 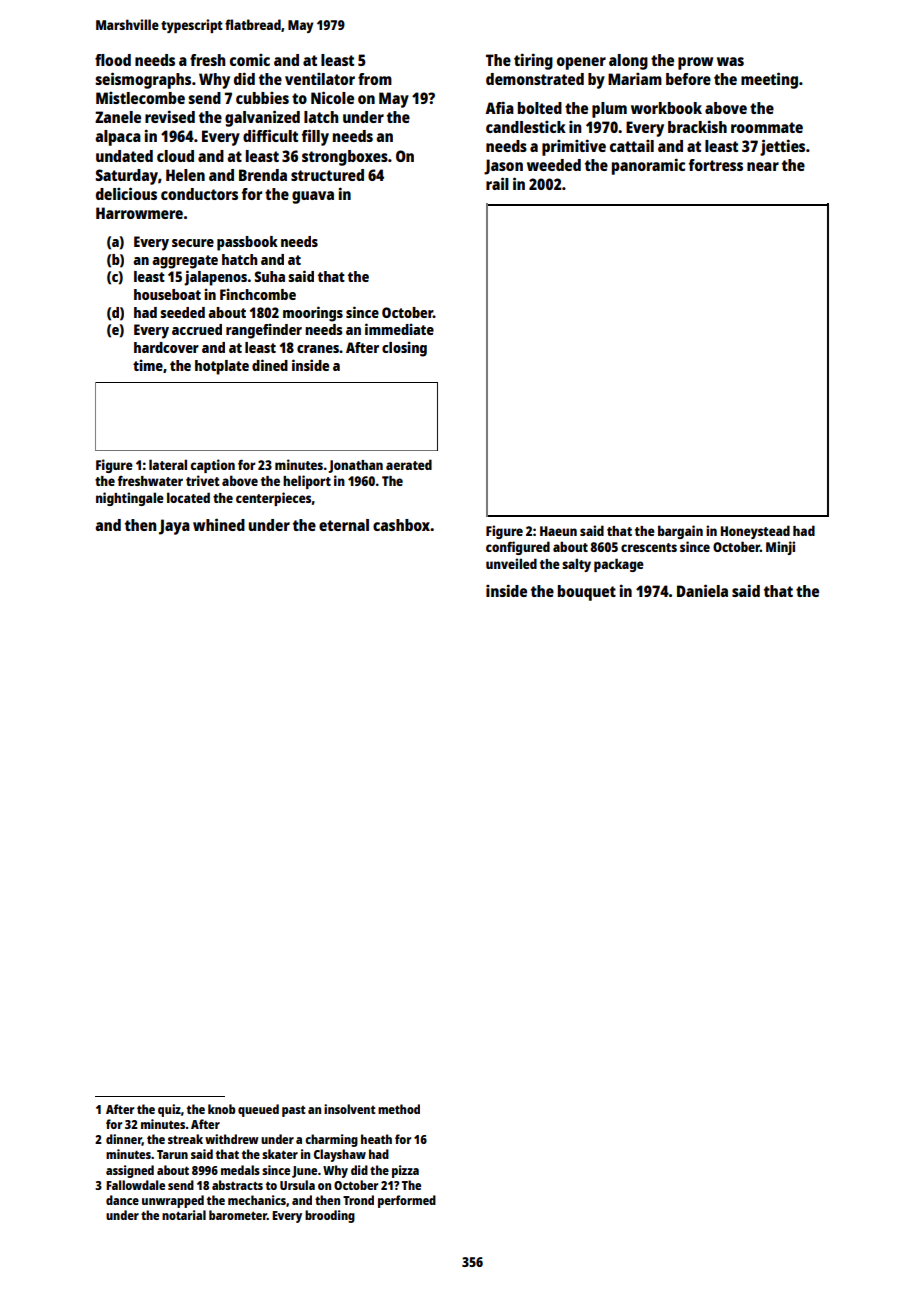 I want to click on fortress, so click(x=716, y=165).
